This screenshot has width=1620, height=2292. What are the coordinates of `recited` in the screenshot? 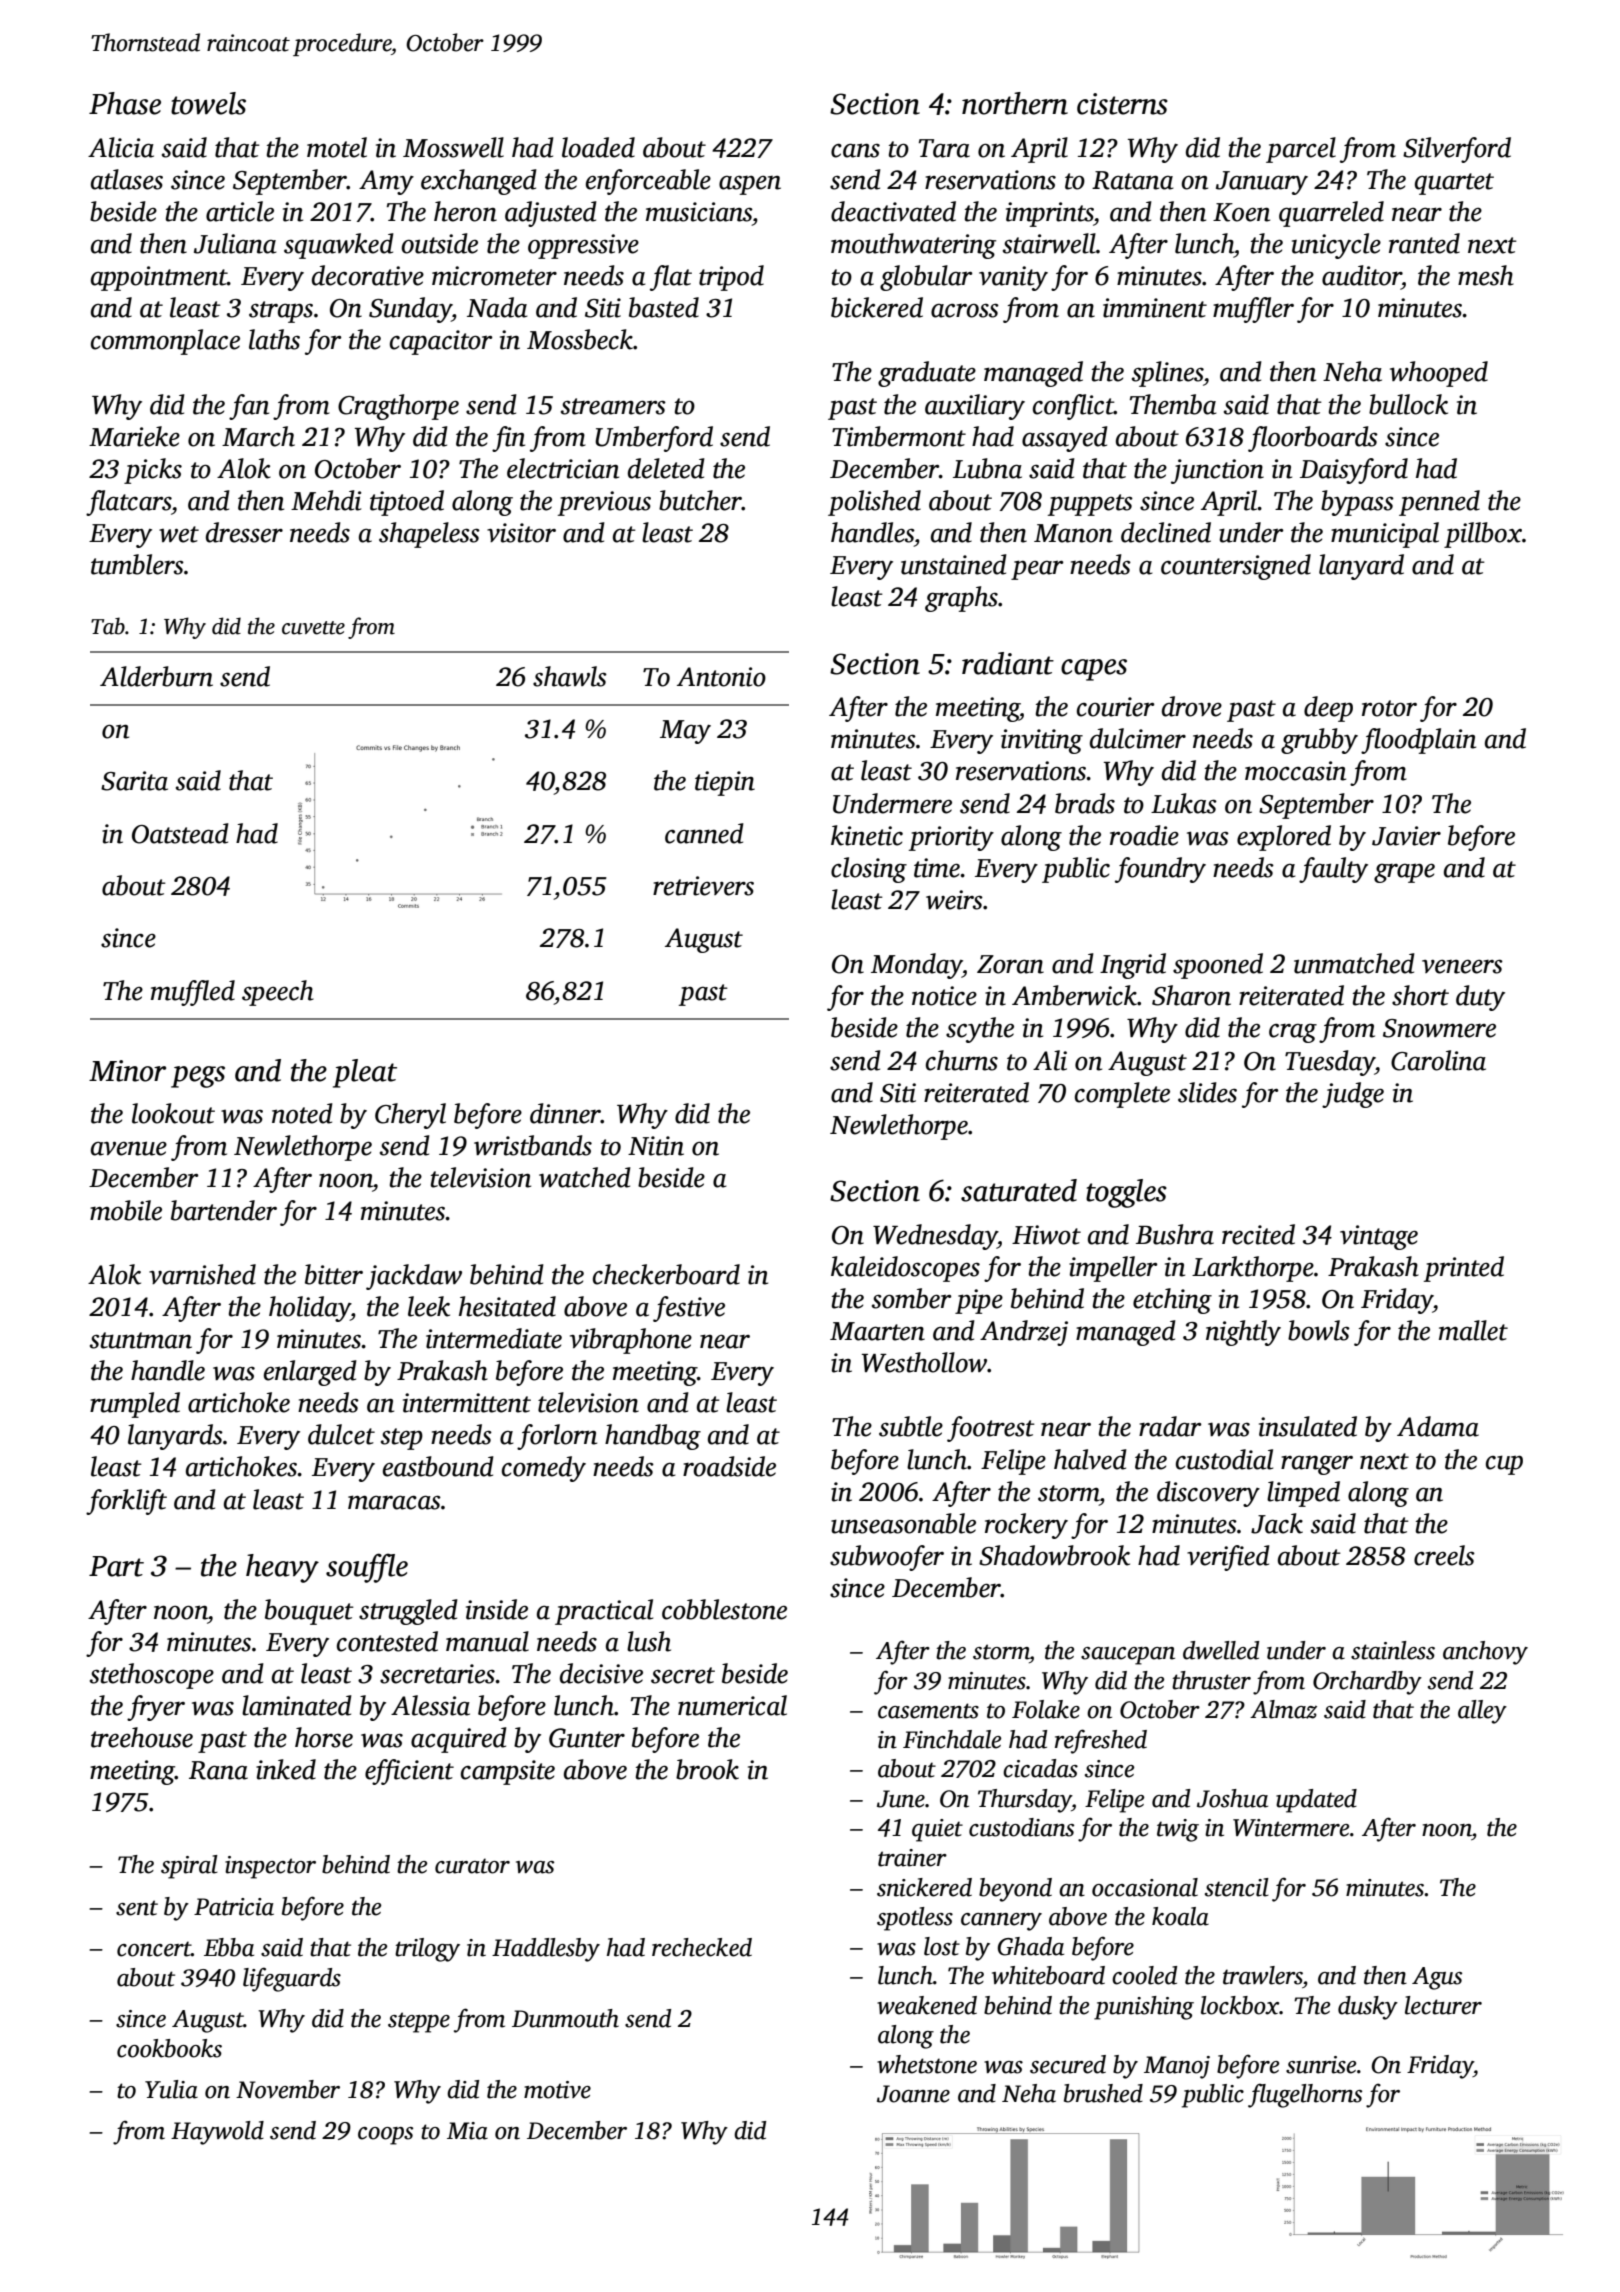 It's located at (1258, 1234).
